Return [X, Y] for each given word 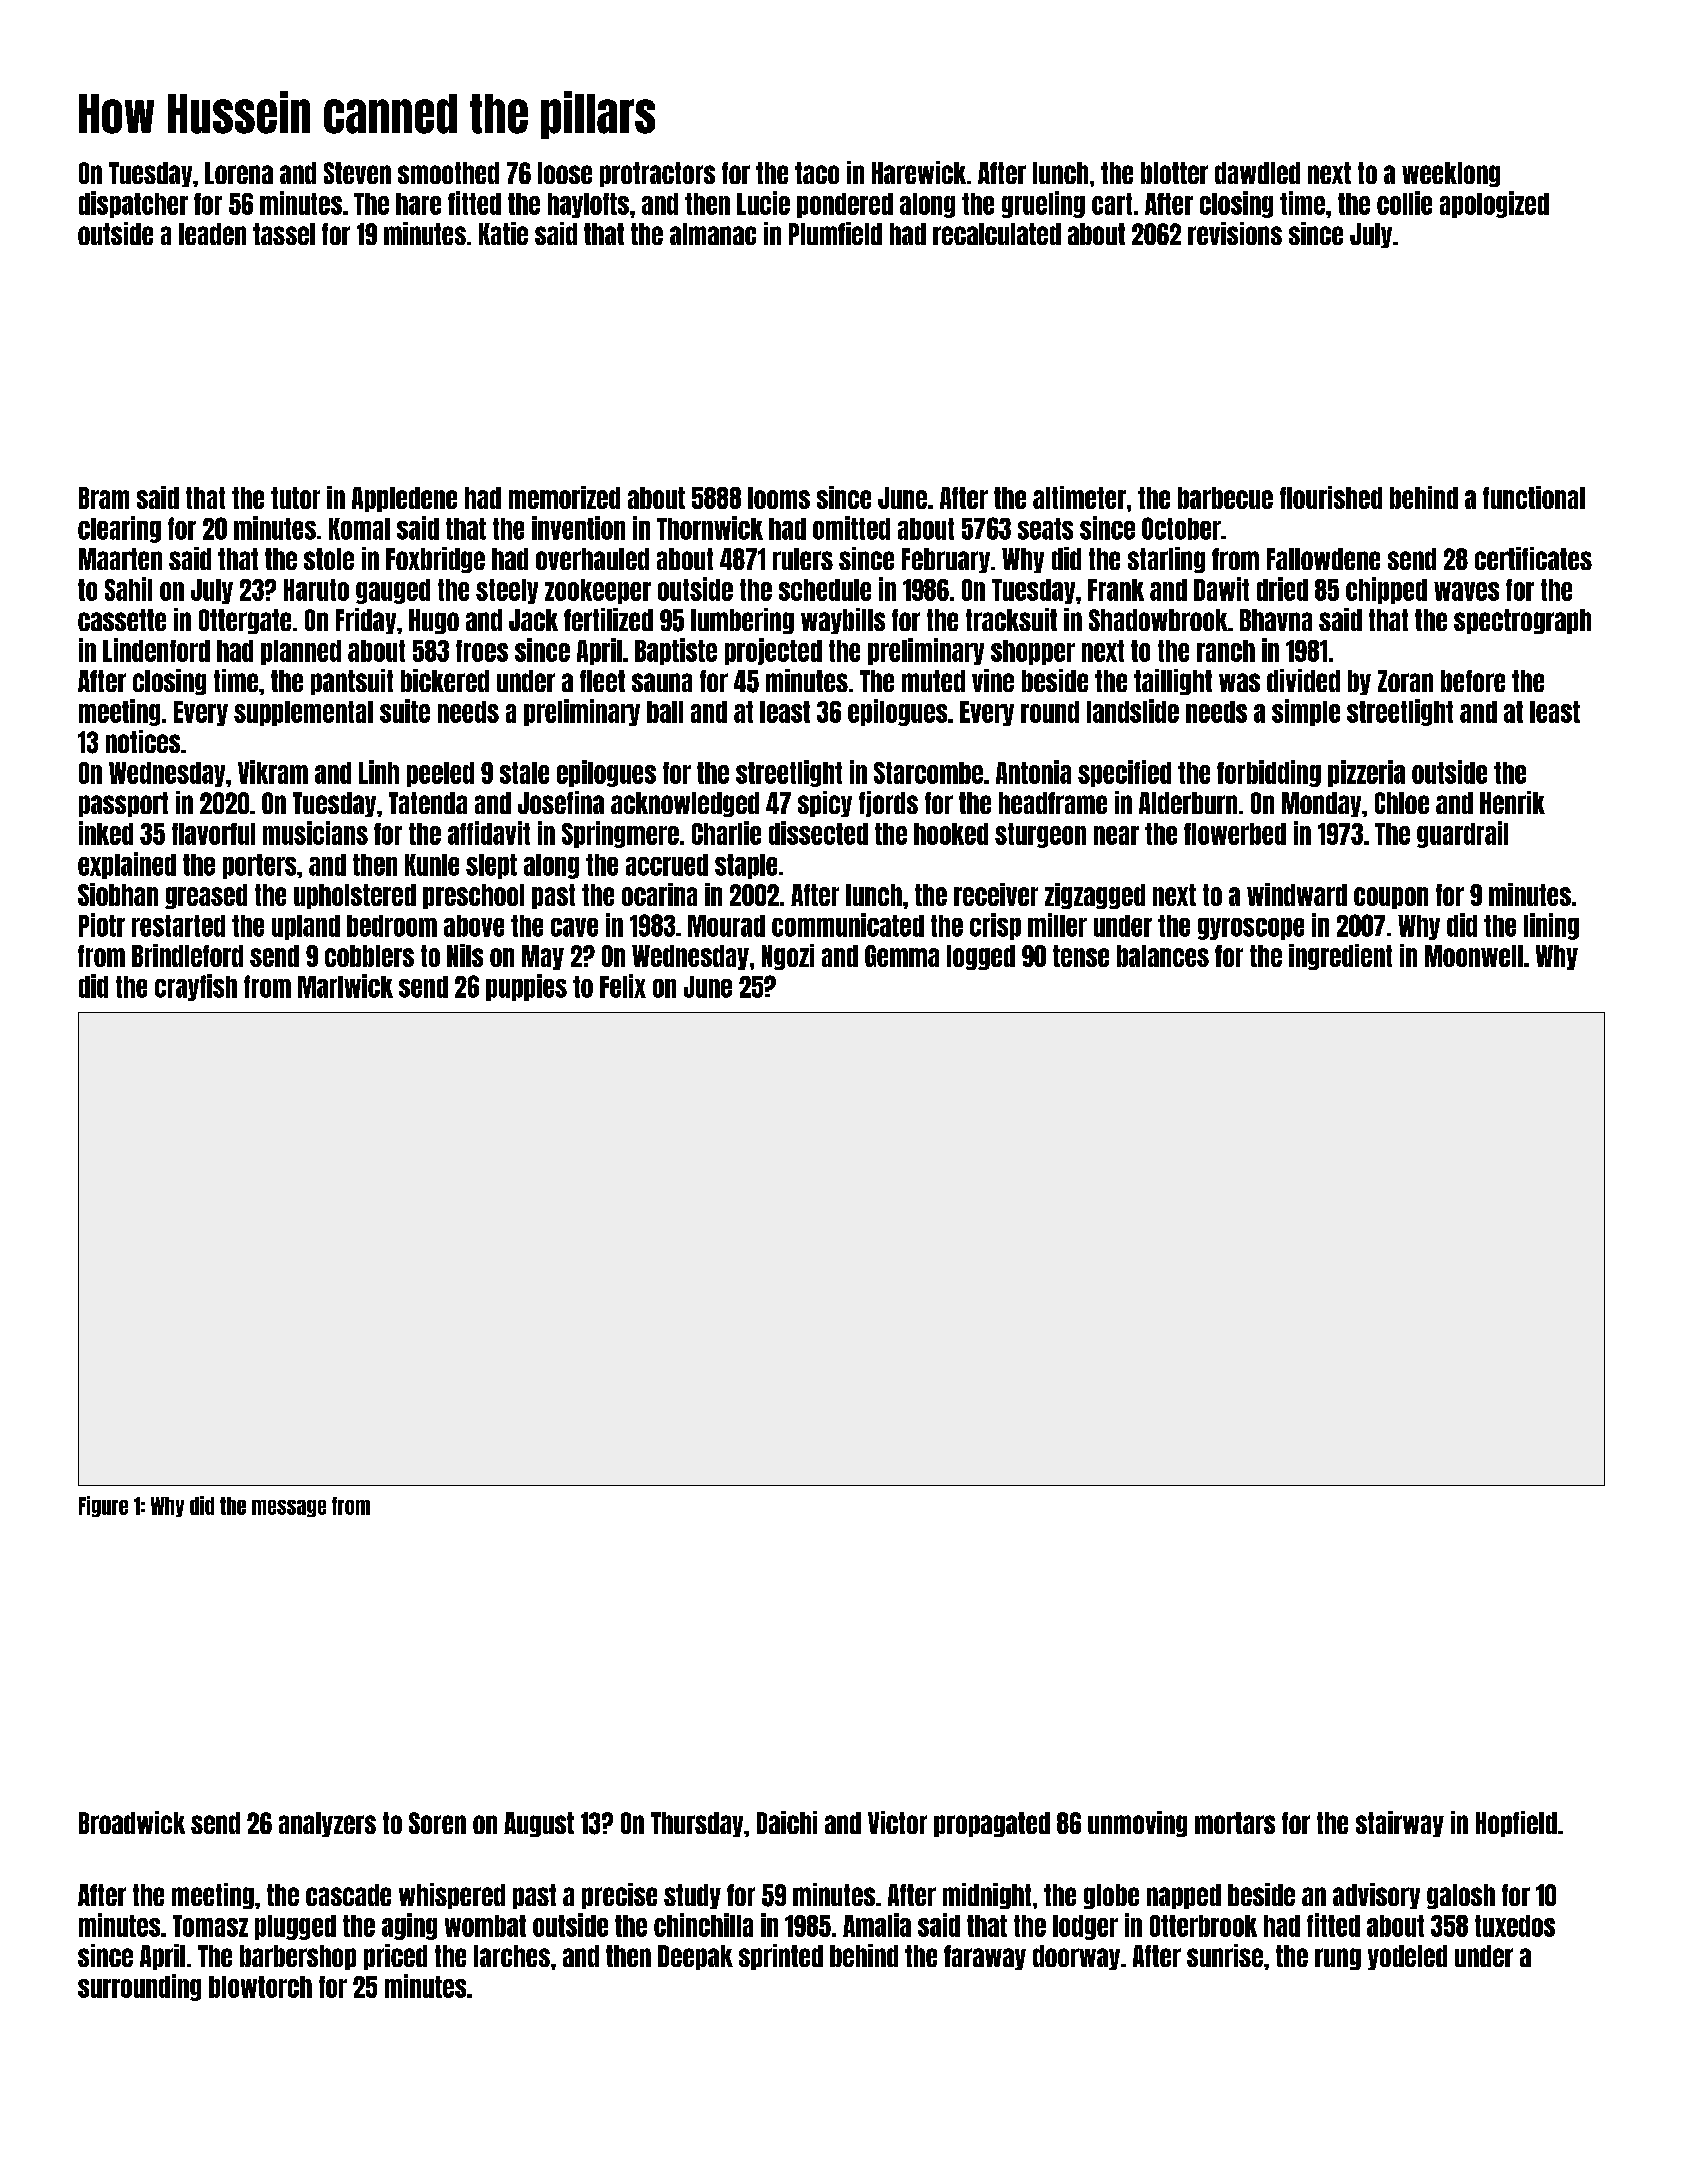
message [289, 1508]
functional [1534, 497]
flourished [1331, 497]
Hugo [434, 621]
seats [1045, 529]
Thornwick [710, 528]
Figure [103, 1506]
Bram [104, 498]
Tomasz [210, 1926]
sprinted [781, 1957]
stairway [1400, 1824]
